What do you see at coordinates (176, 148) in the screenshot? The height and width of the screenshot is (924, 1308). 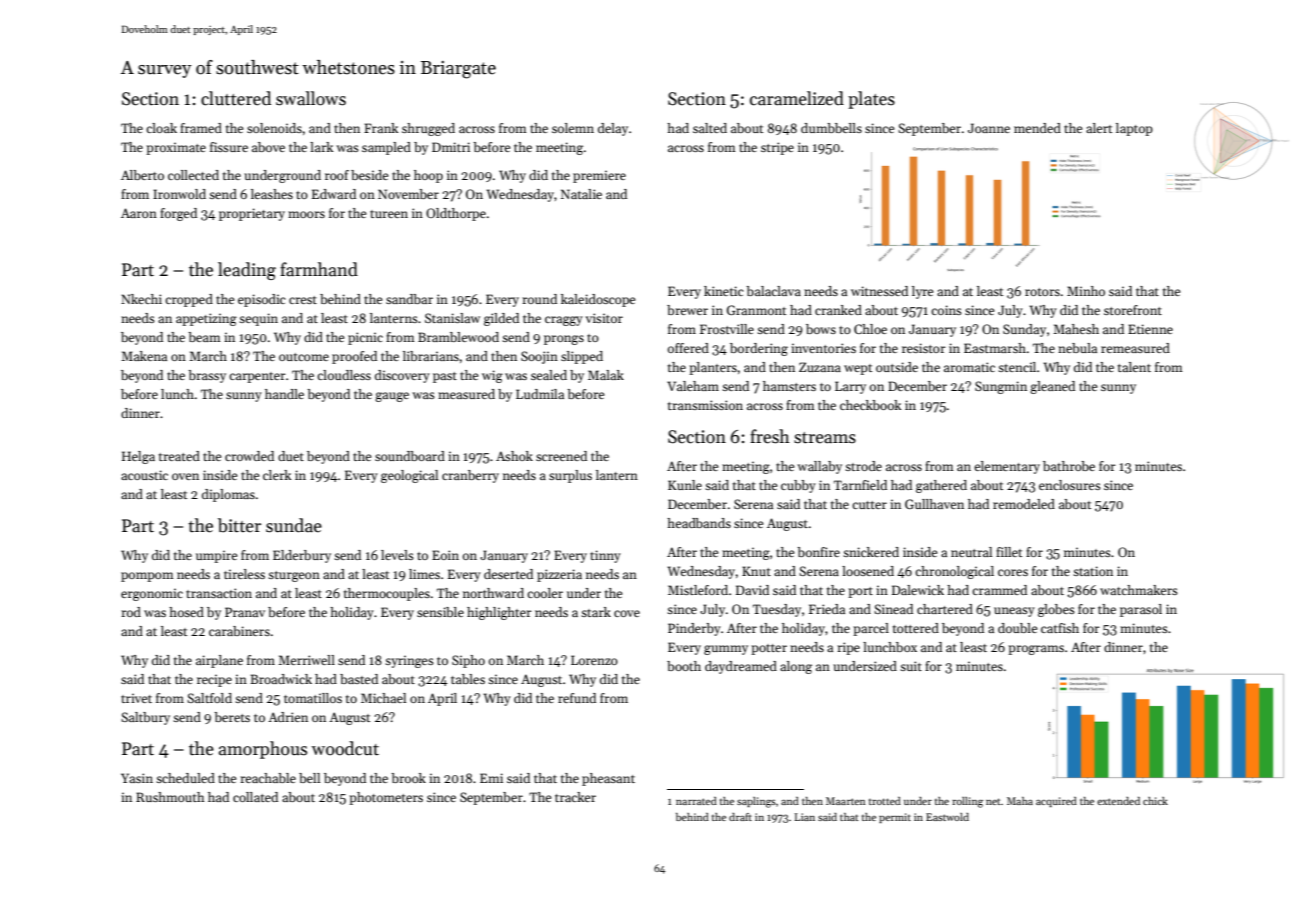 I see `proximate` at bounding box center [176, 148].
